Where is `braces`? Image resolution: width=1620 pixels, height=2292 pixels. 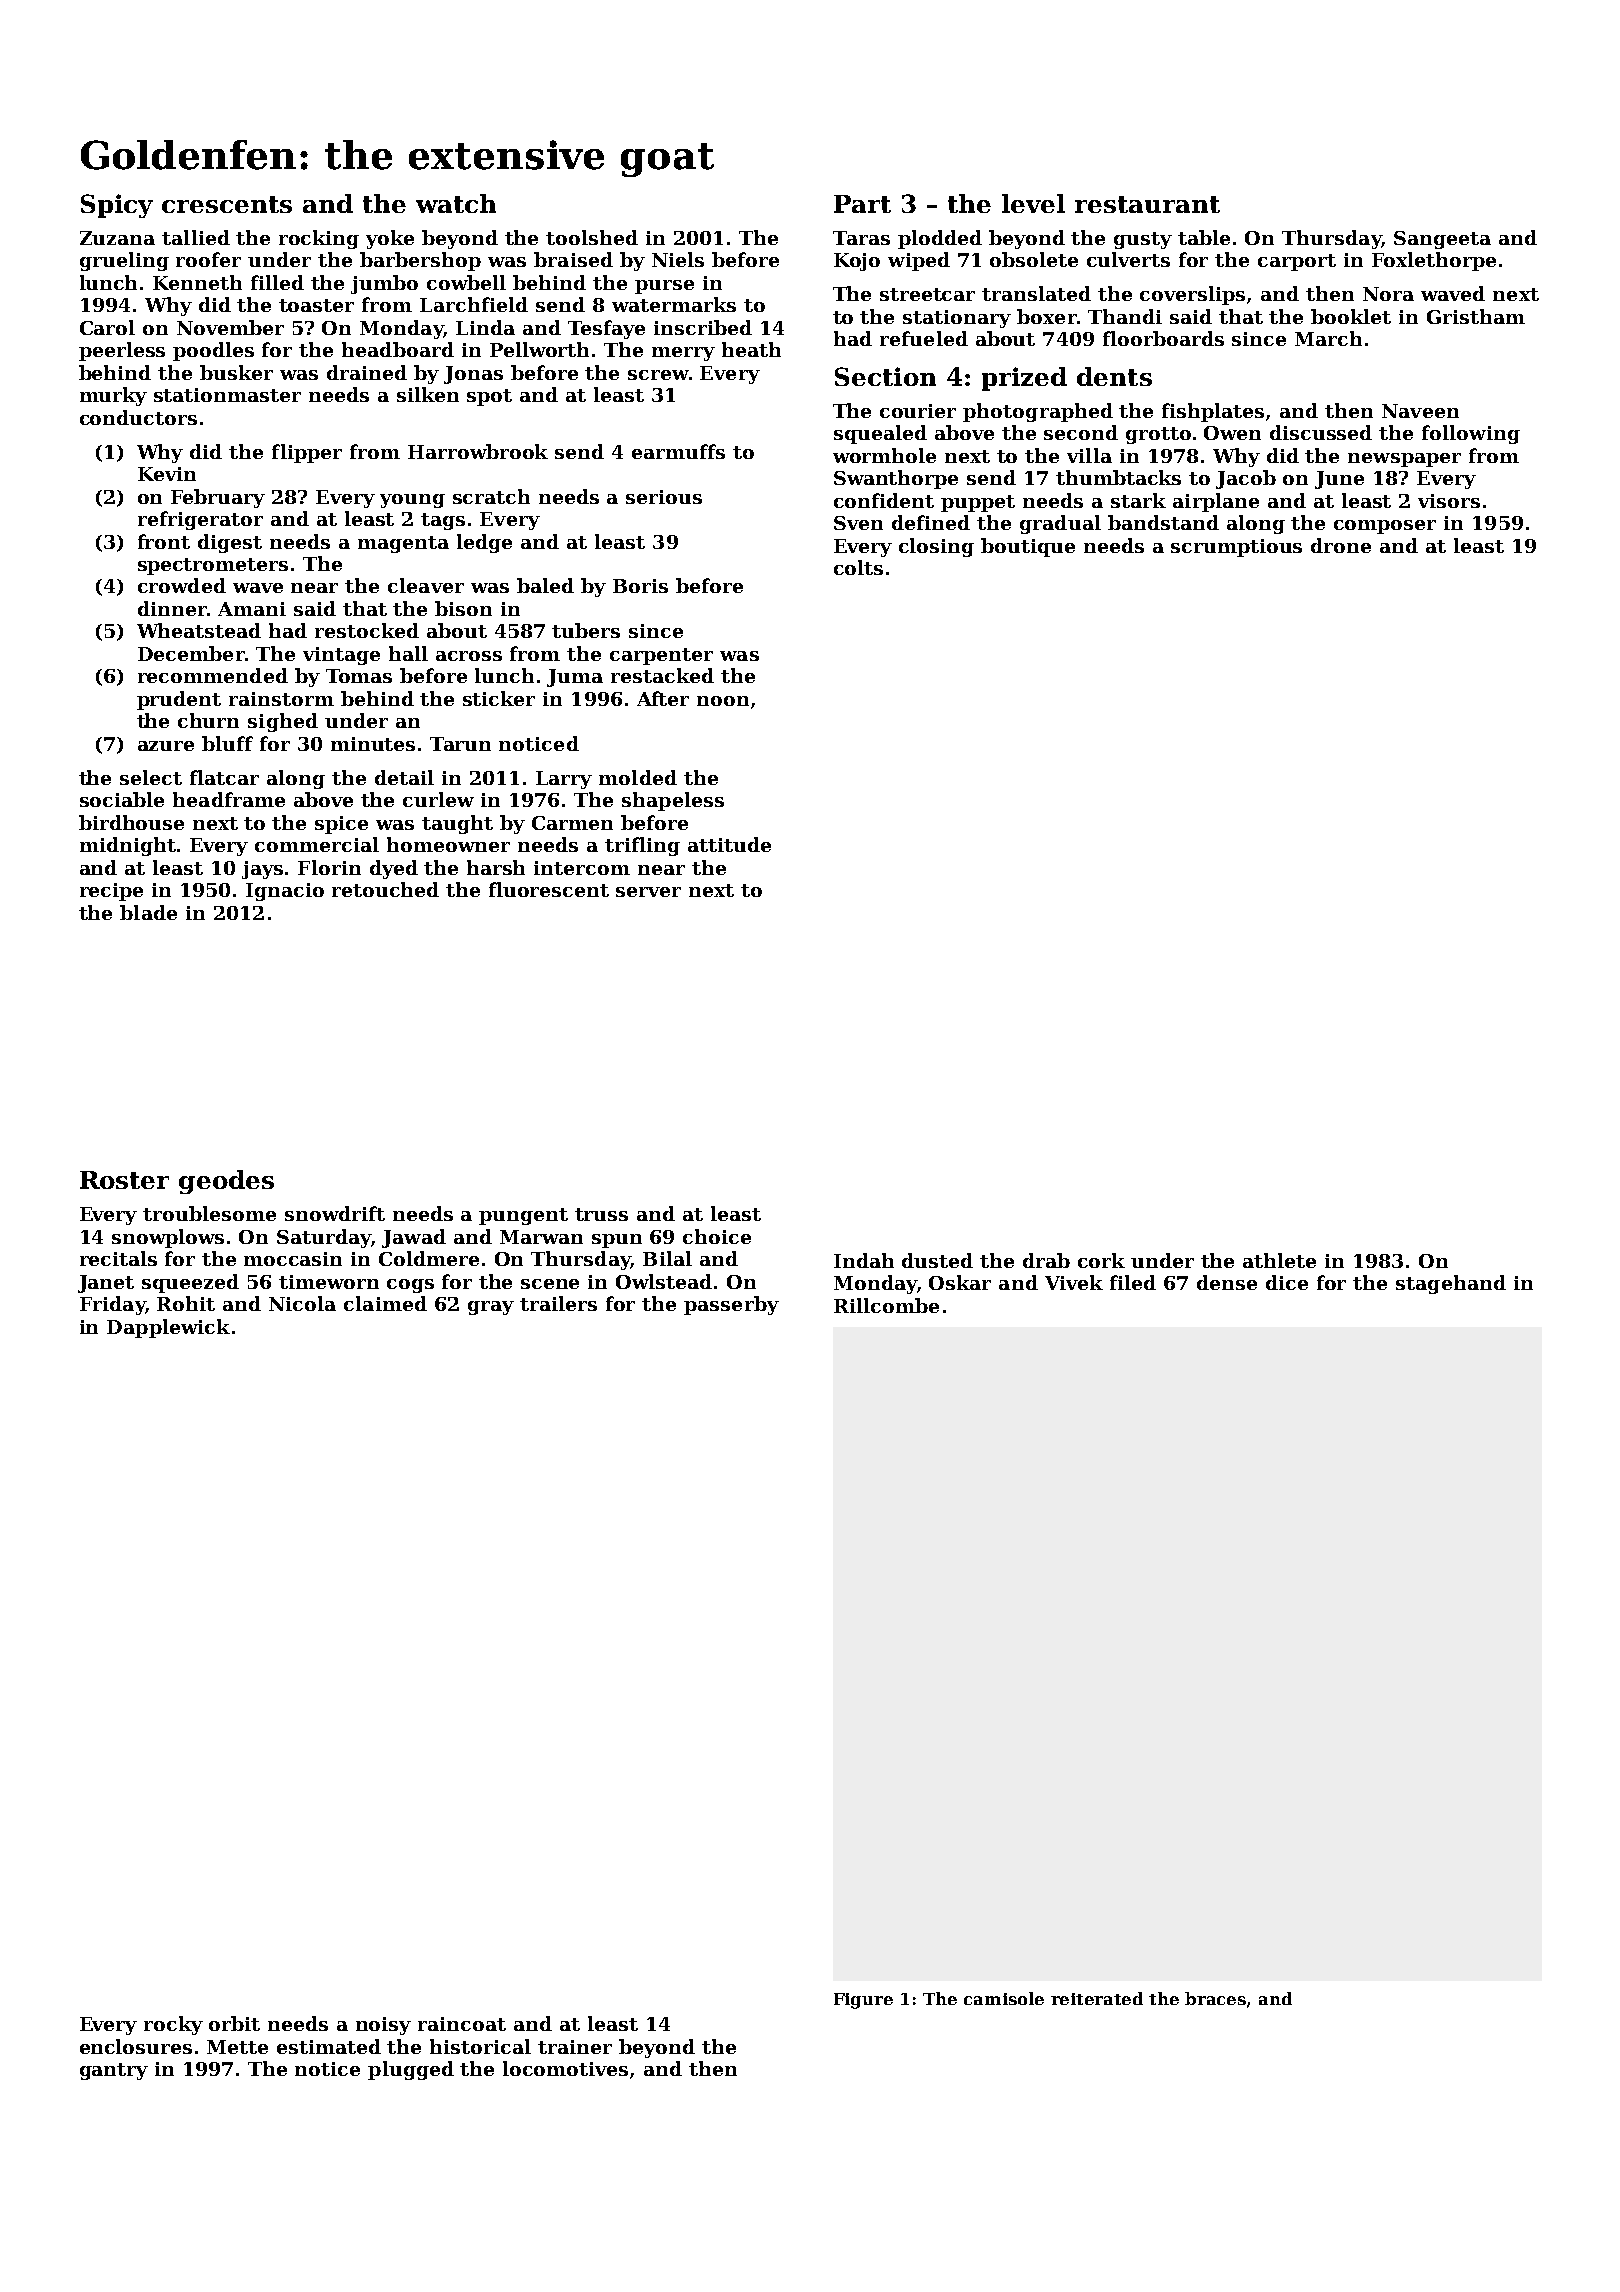
braces is located at coordinates (1215, 1998).
